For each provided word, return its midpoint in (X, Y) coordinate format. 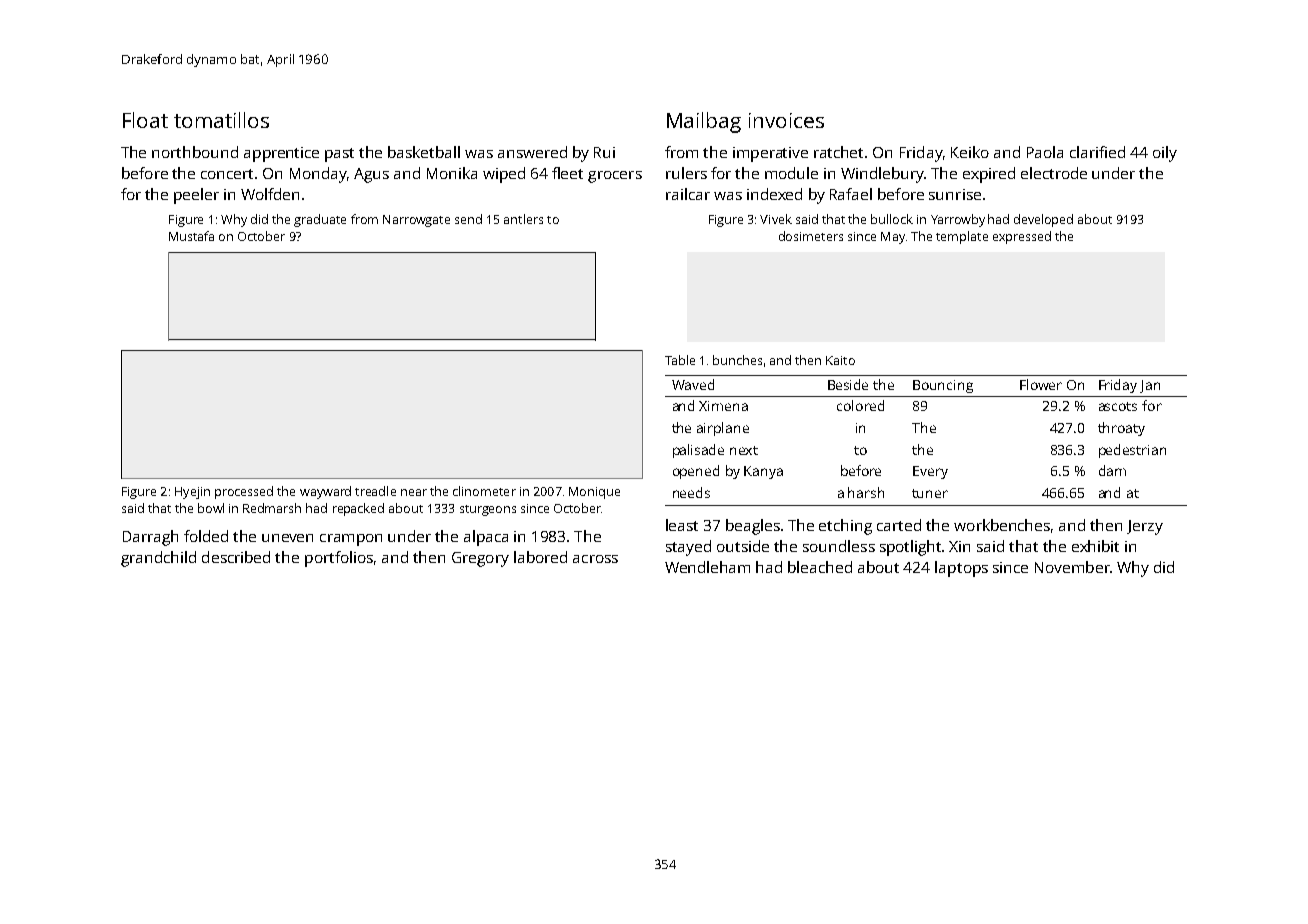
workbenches (1002, 525)
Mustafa (191, 236)
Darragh (150, 538)
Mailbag (704, 122)
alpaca (486, 538)
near (414, 492)
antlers (523, 219)
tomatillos (221, 120)
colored (860, 405)
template (962, 237)
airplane (723, 429)
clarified (1097, 152)
